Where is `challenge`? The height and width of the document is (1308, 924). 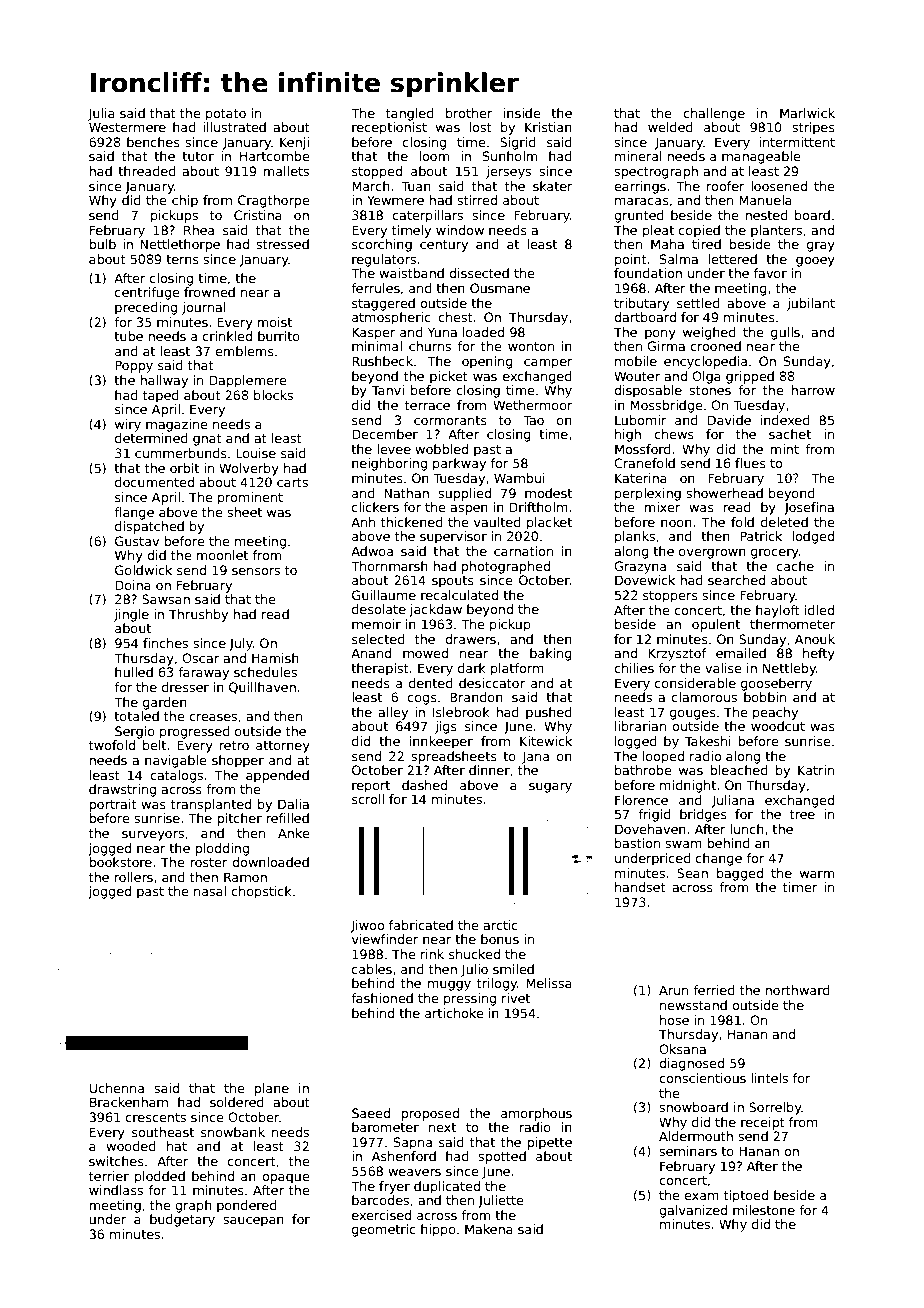 challenge is located at coordinates (714, 114).
